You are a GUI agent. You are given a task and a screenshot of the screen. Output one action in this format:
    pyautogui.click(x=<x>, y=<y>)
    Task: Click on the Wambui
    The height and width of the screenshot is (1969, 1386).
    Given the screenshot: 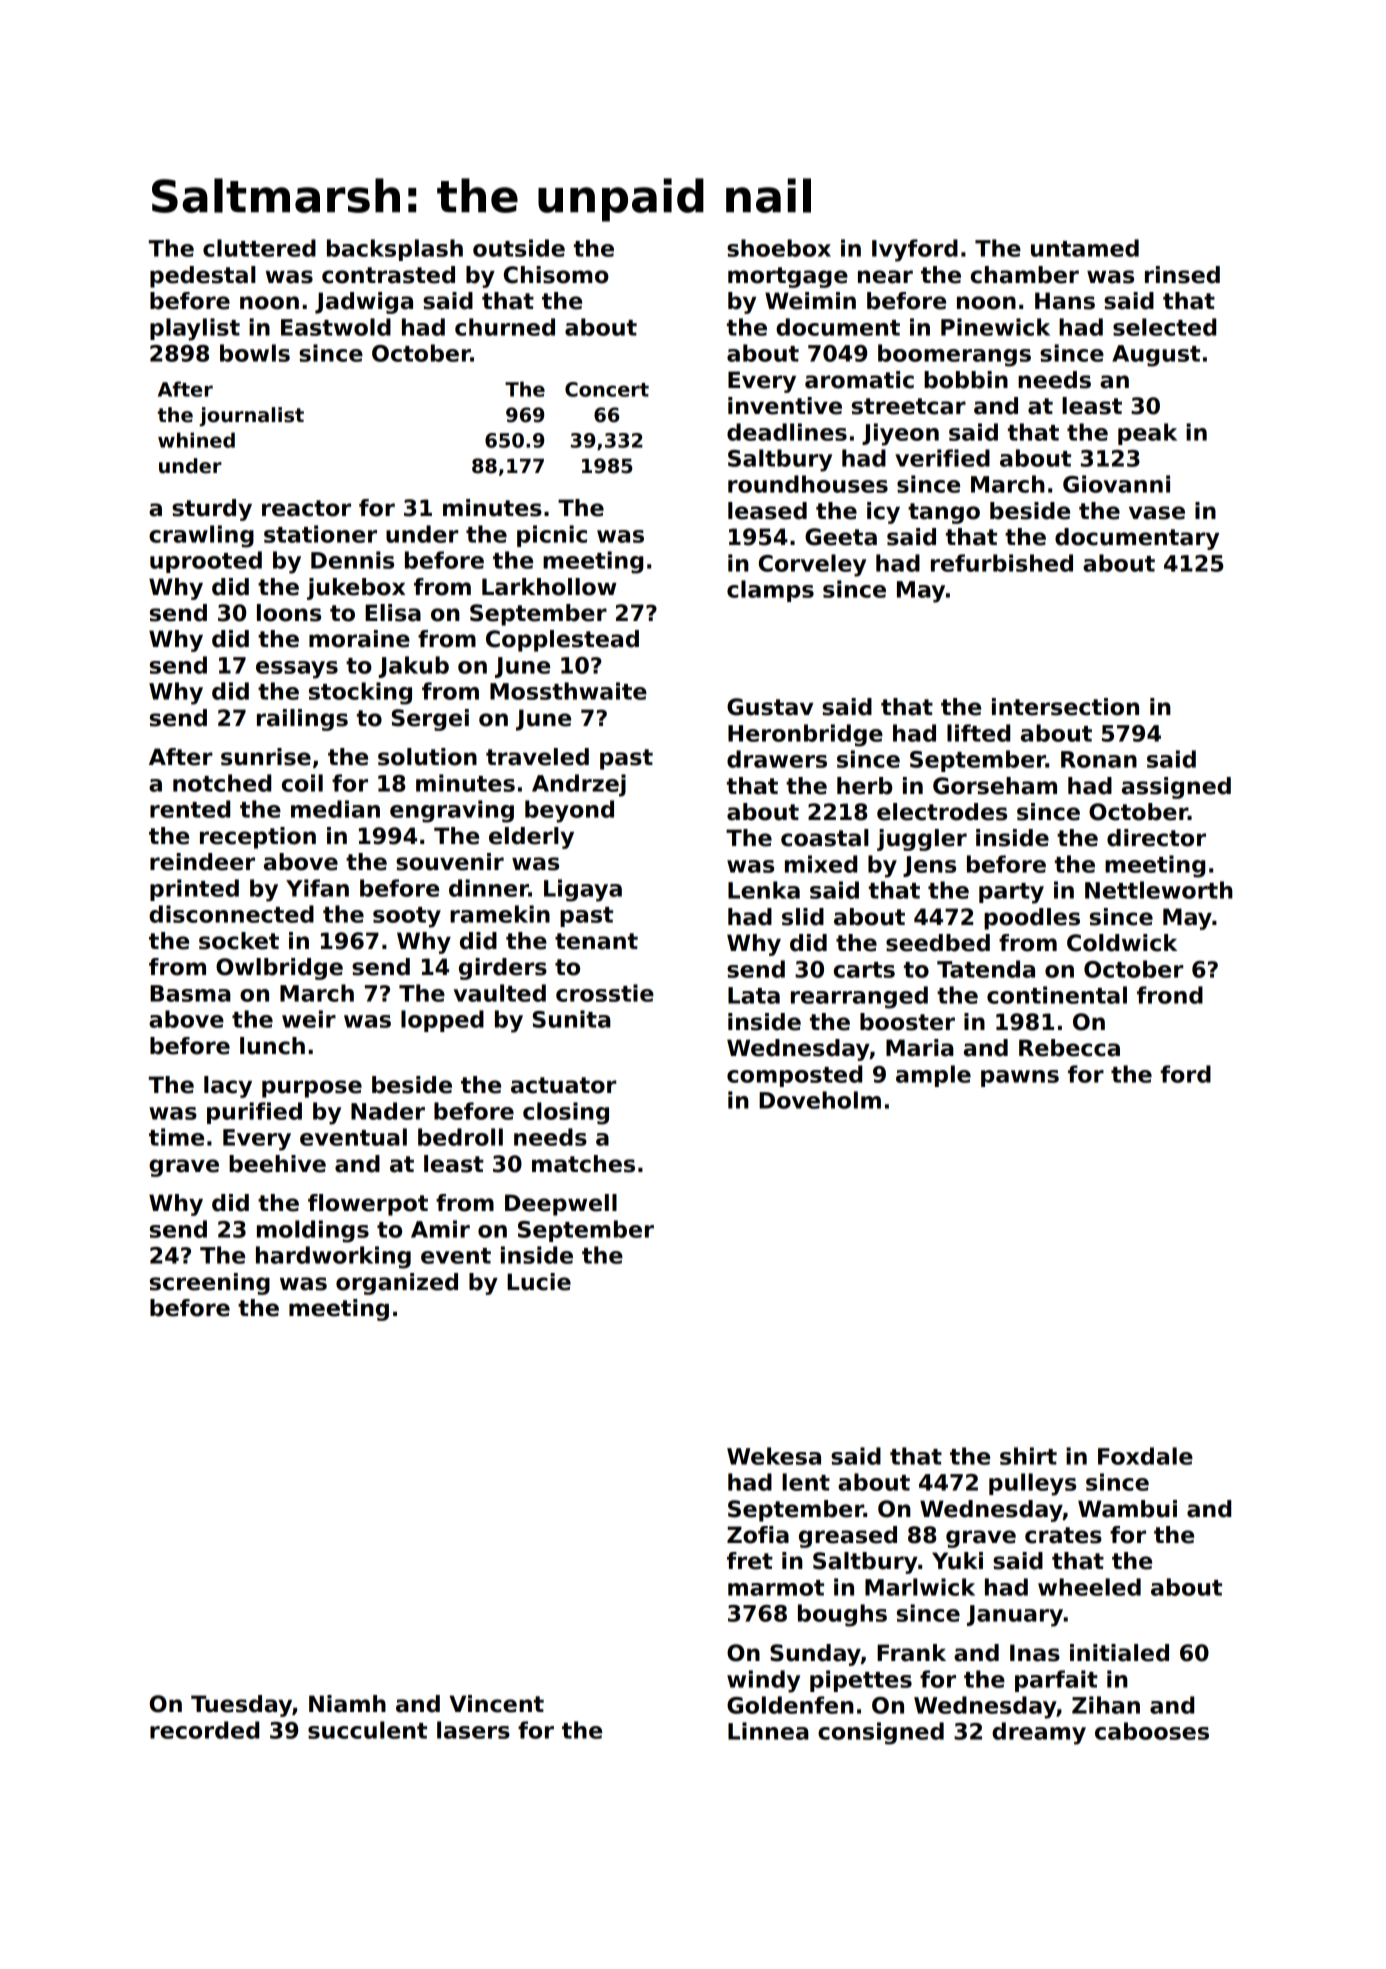 What is the action you would take?
    pyautogui.click(x=1127, y=1509)
